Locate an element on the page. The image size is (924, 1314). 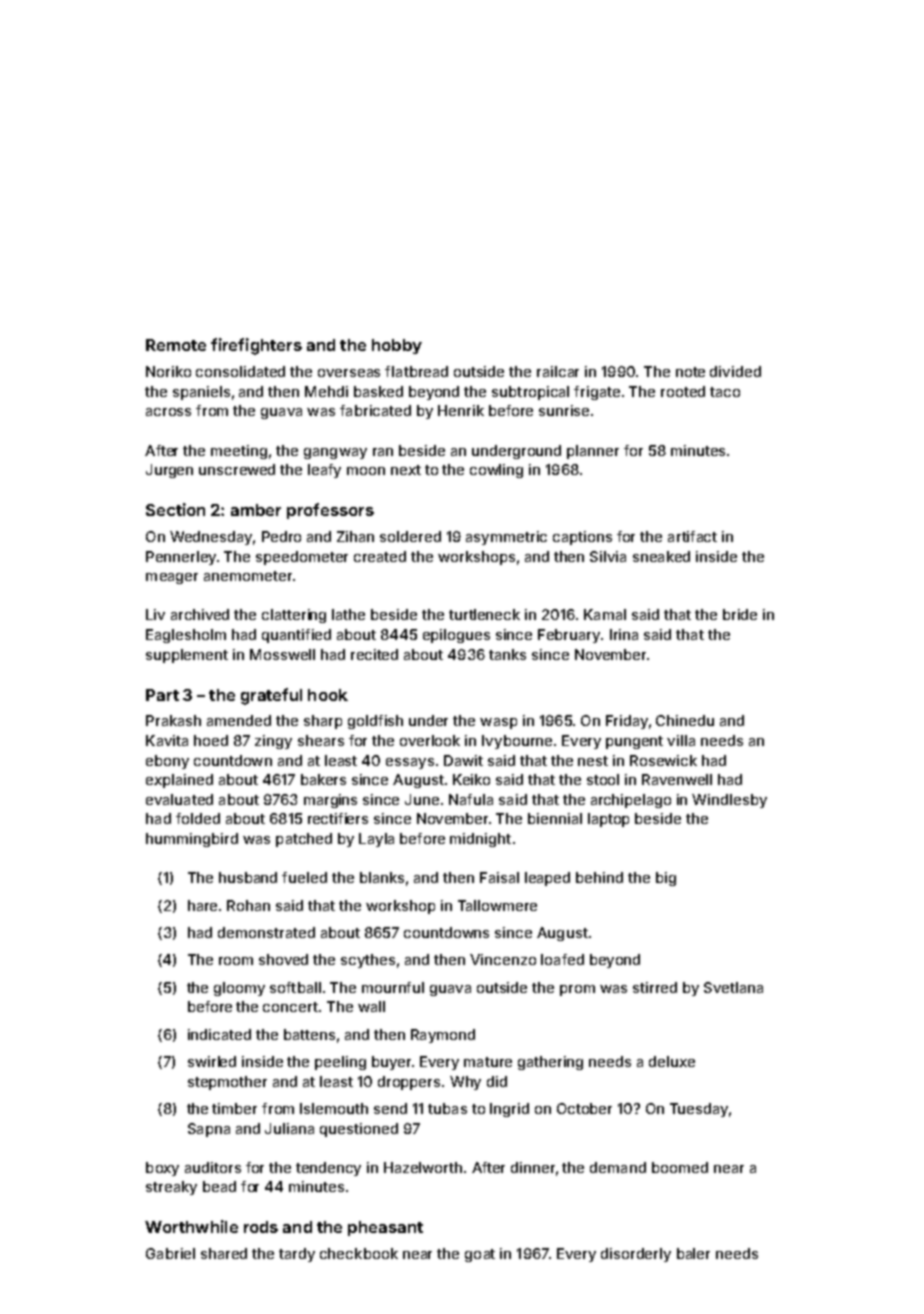
Friday is located at coordinates (627, 722).
